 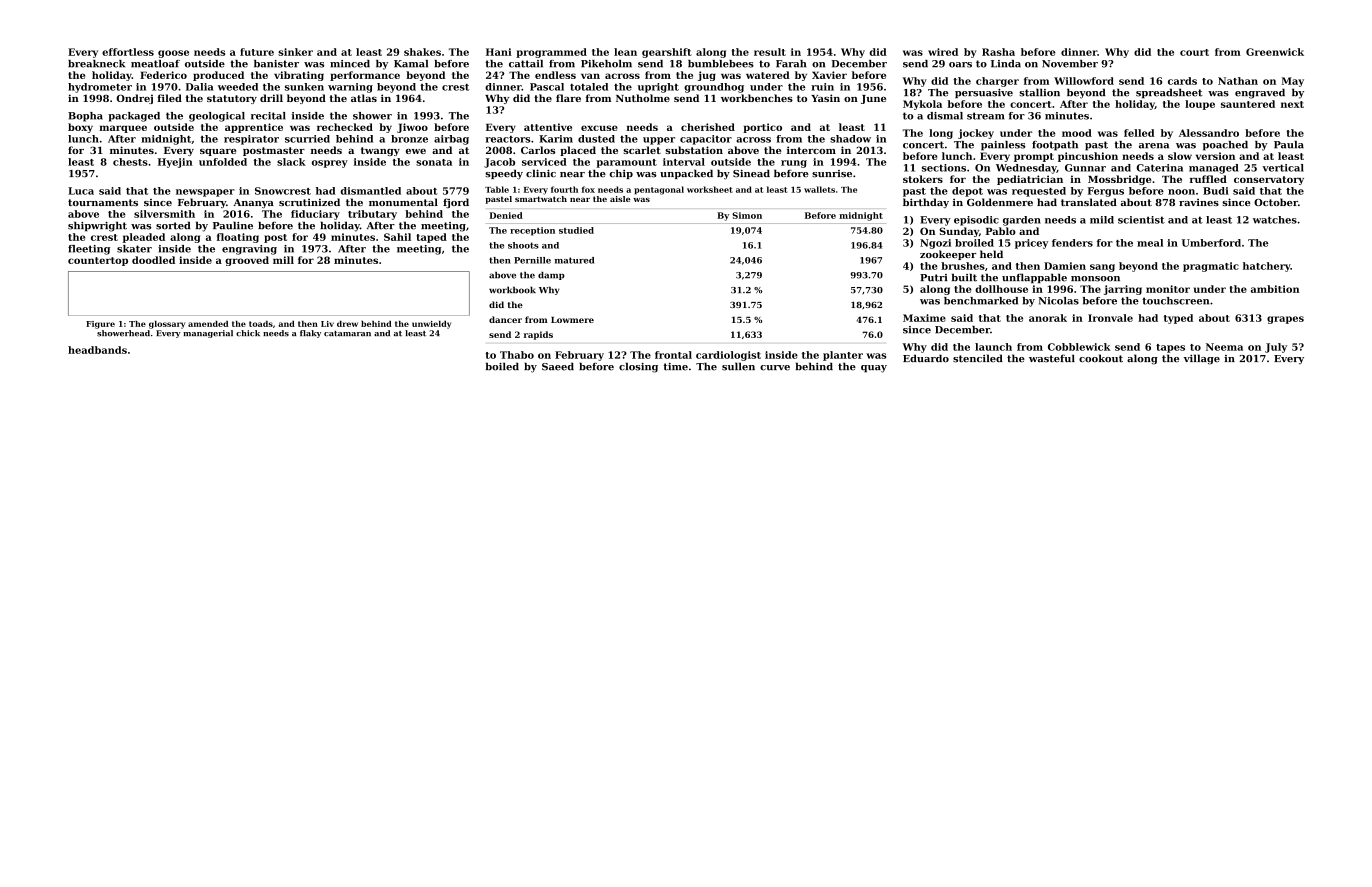 What do you see at coordinates (163, 75) in the screenshot?
I see `Federico` at bounding box center [163, 75].
